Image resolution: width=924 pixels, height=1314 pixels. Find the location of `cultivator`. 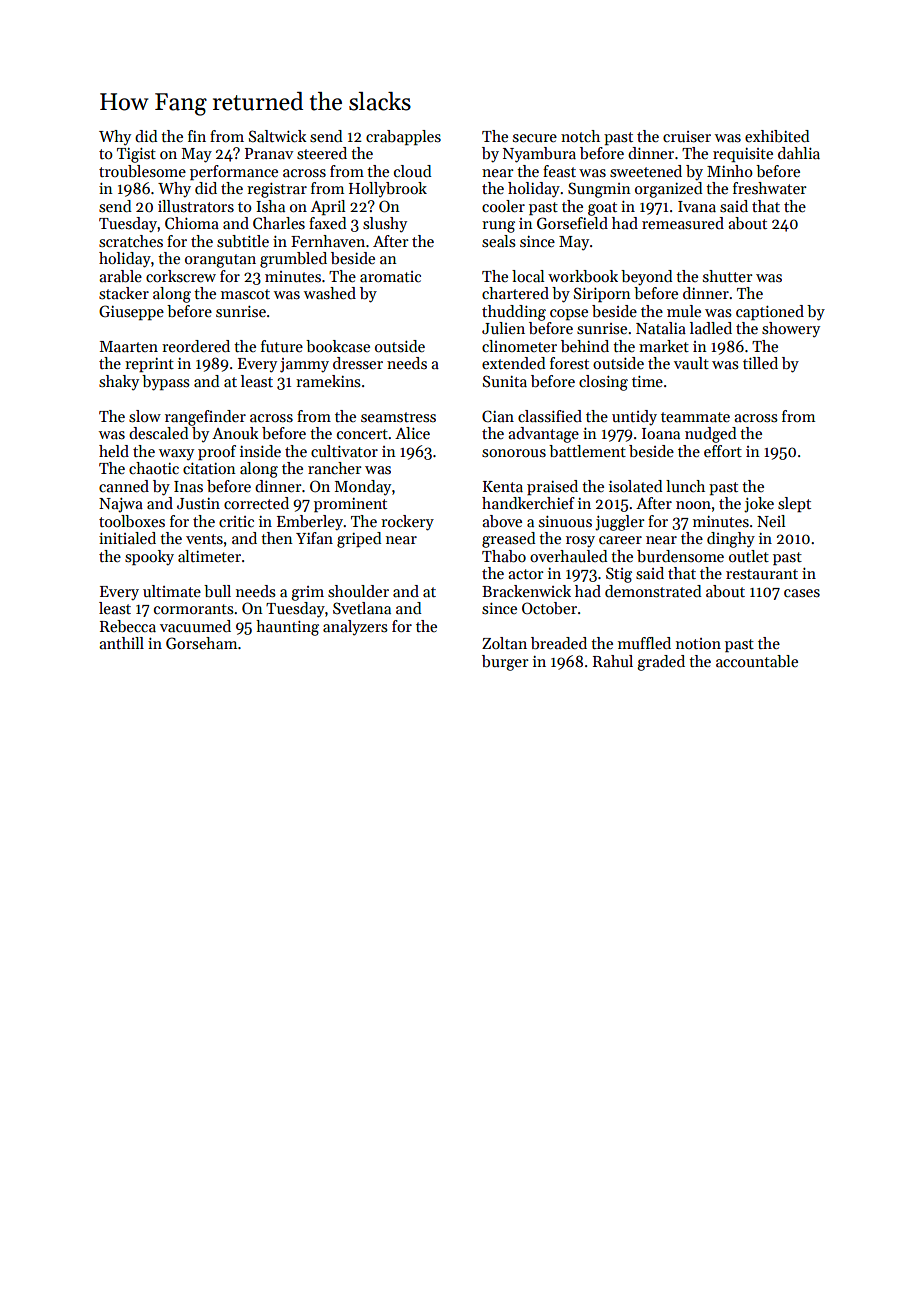

cultivator is located at coordinates (344, 451).
